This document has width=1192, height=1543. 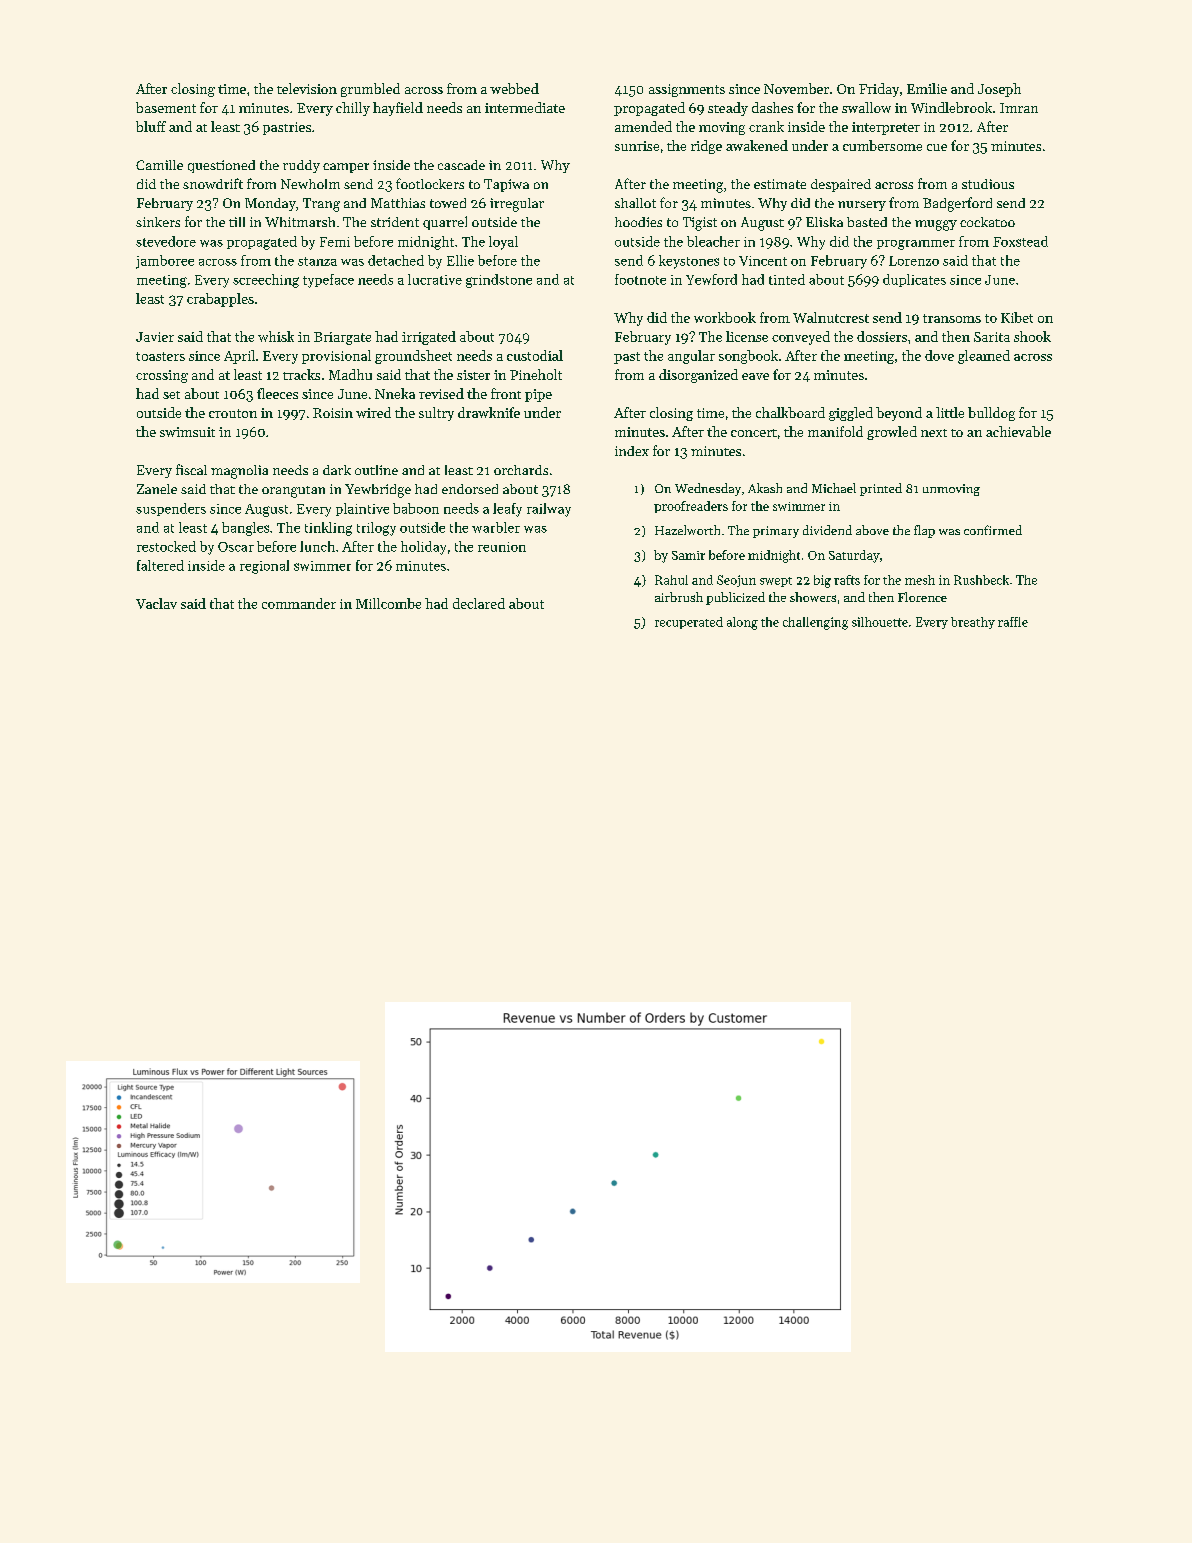 I want to click on commander, so click(x=299, y=603).
